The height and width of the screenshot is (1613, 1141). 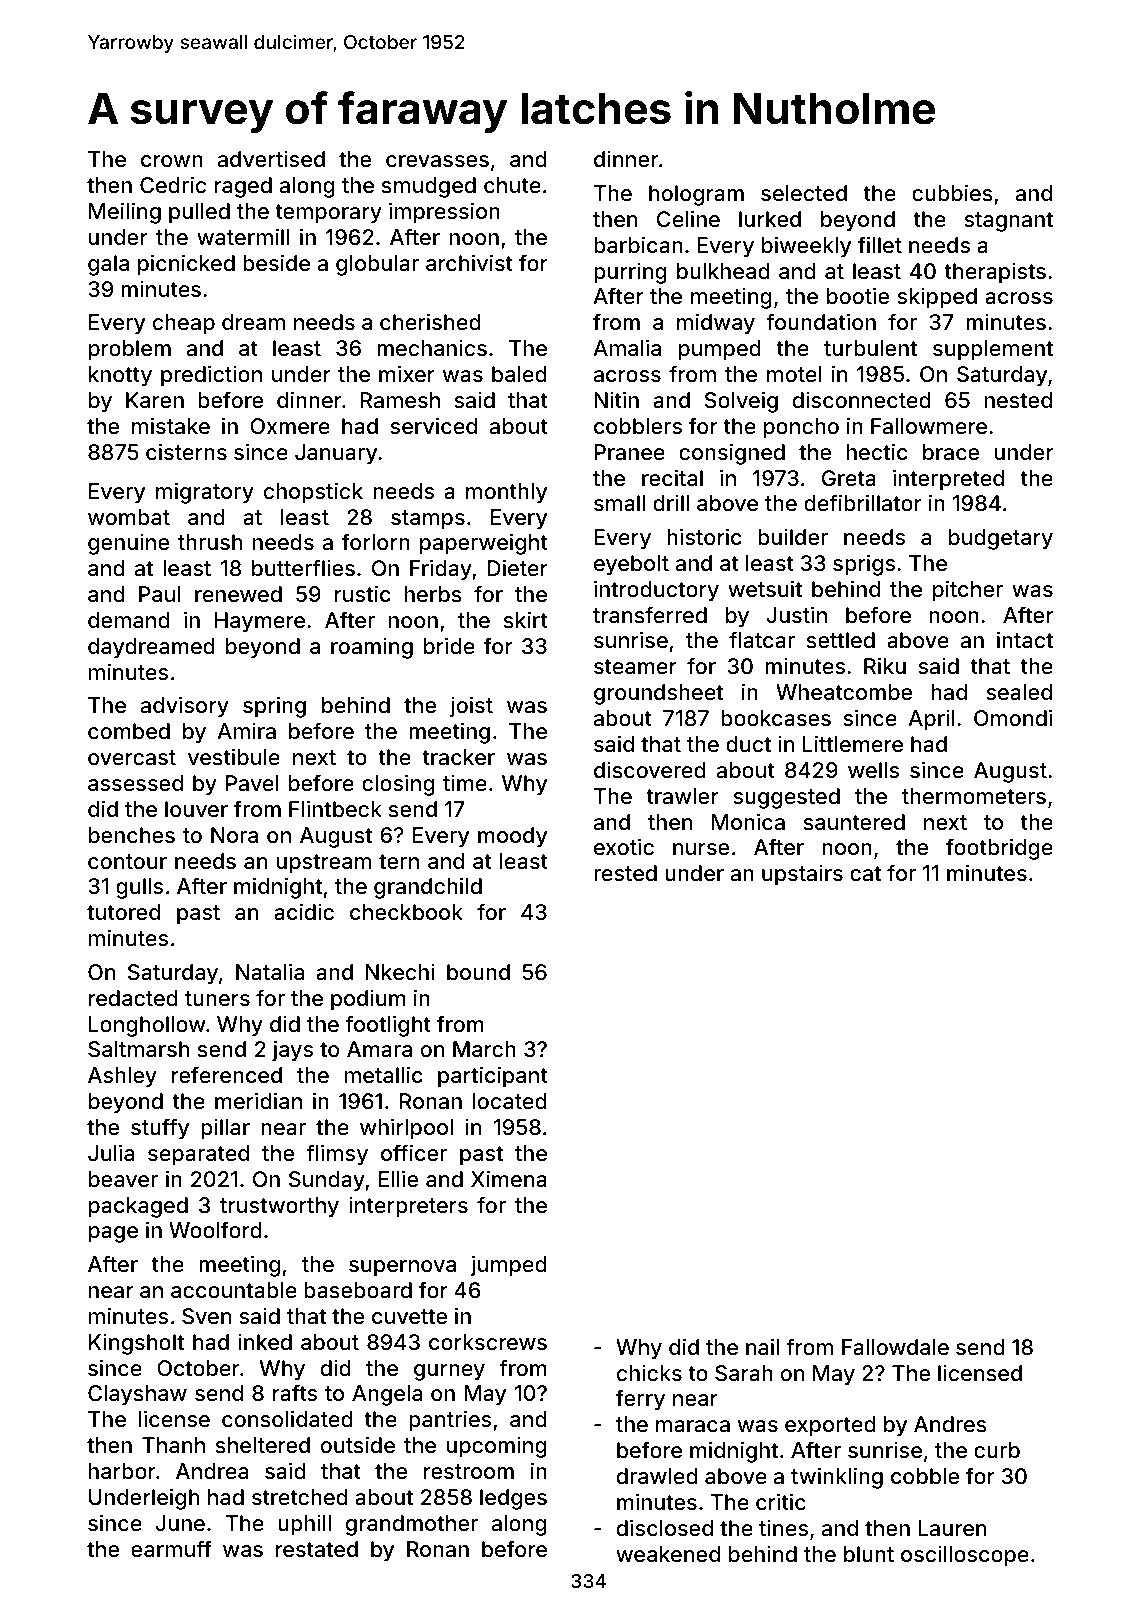 I want to click on Fallowdale, so click(x=895, y=1347).
